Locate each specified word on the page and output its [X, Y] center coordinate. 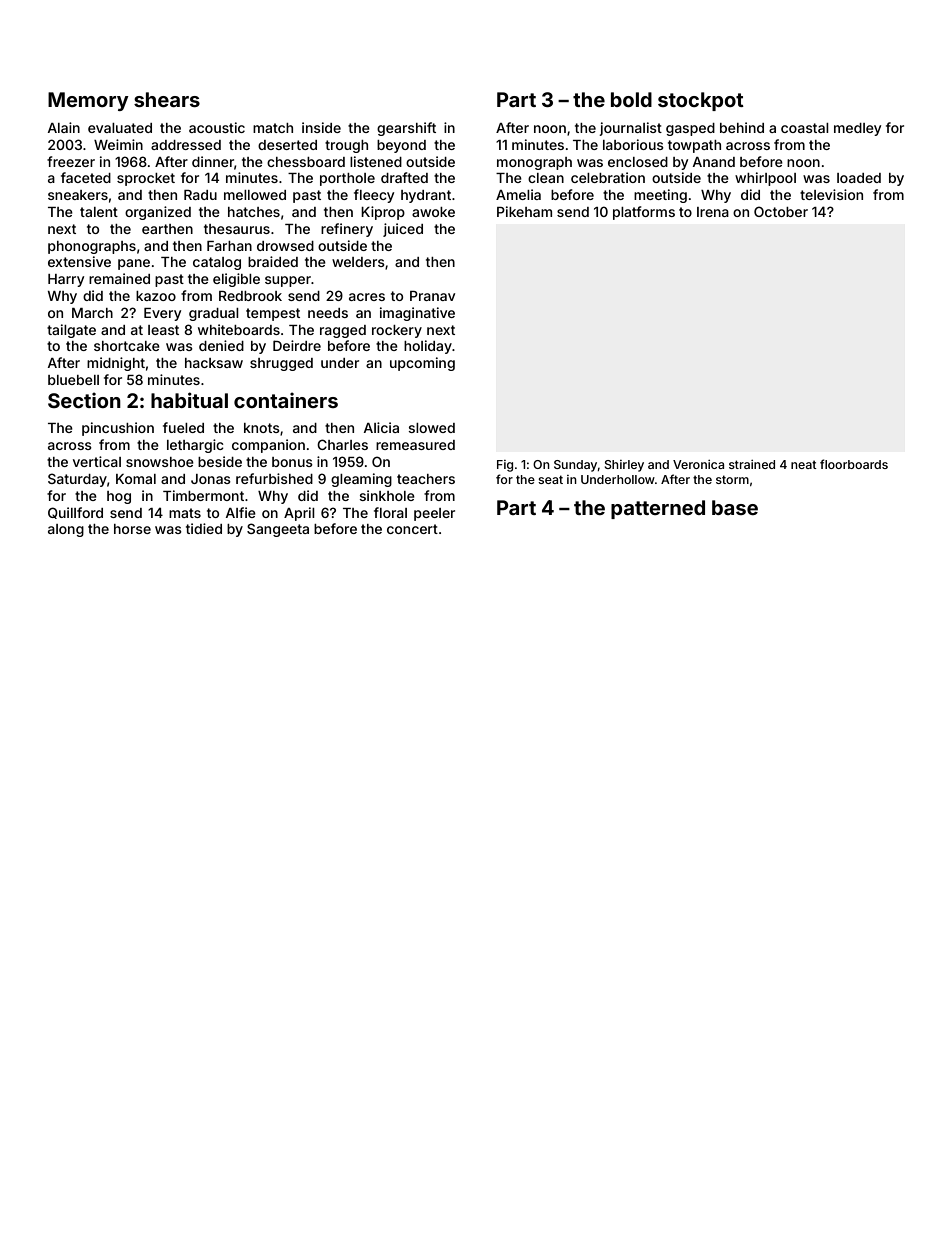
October [781, 211]
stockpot [701, 101]
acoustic [217, 127]
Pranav [432, 296]
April [299, 514]
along [66, 530]
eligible [236, 280]
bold [631, 99]
